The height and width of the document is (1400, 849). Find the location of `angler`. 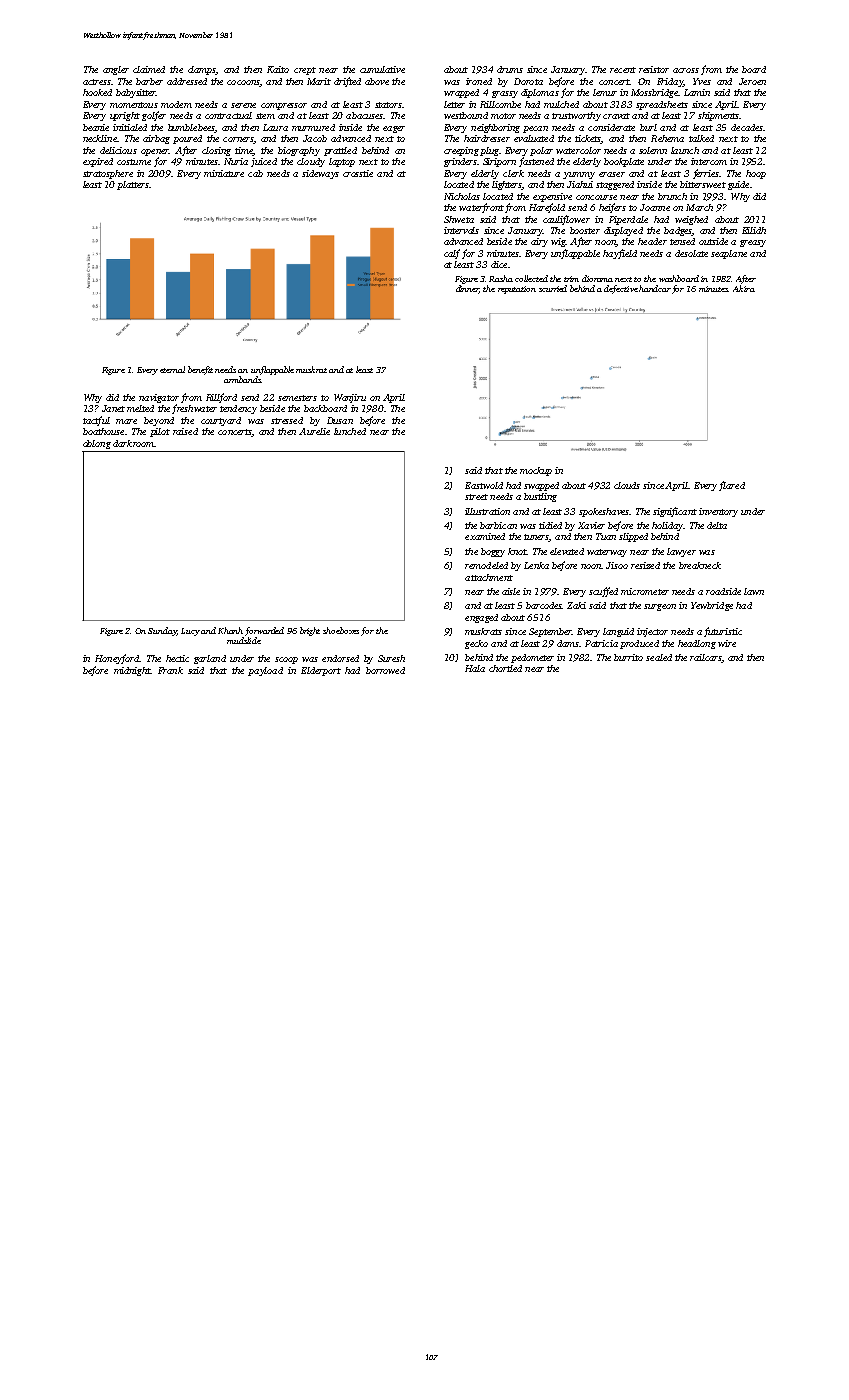

angler is located at coordinates (116, 70).
